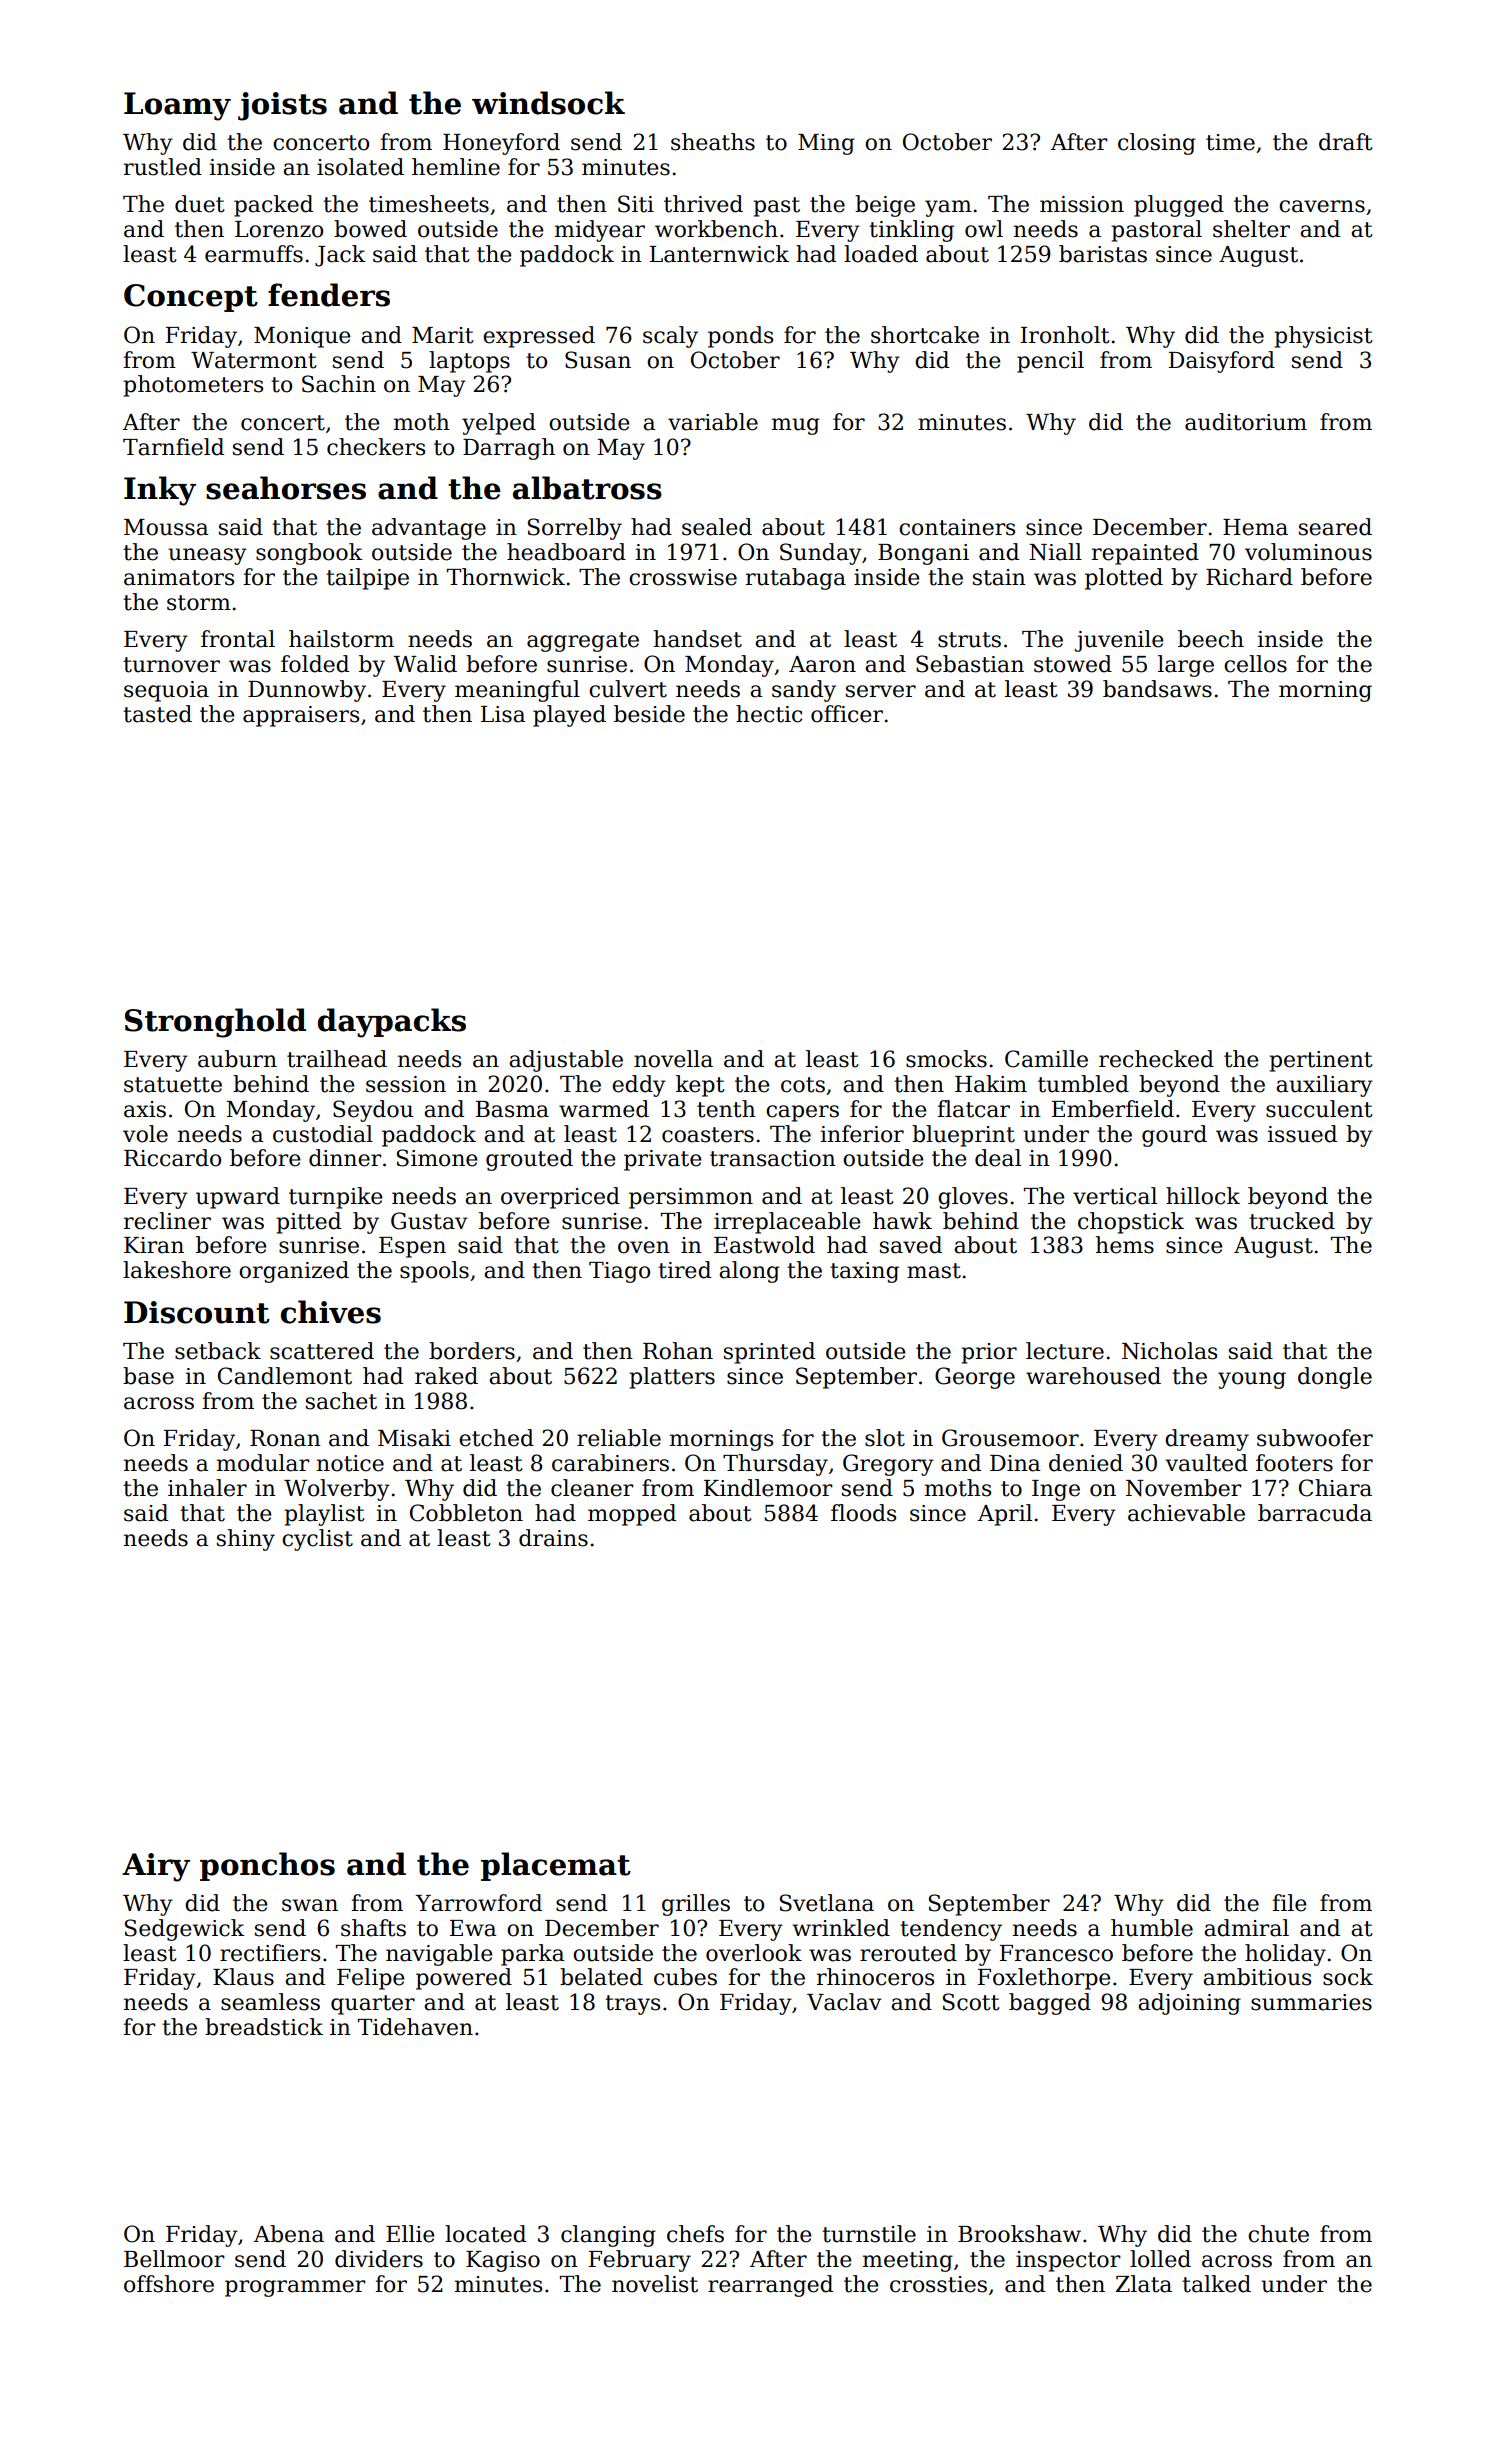 The image size is (1496, 2464). What do you see at coordinates (1289, 1903) in the page?
I see `file` at bounding box center [1289, 1903].
